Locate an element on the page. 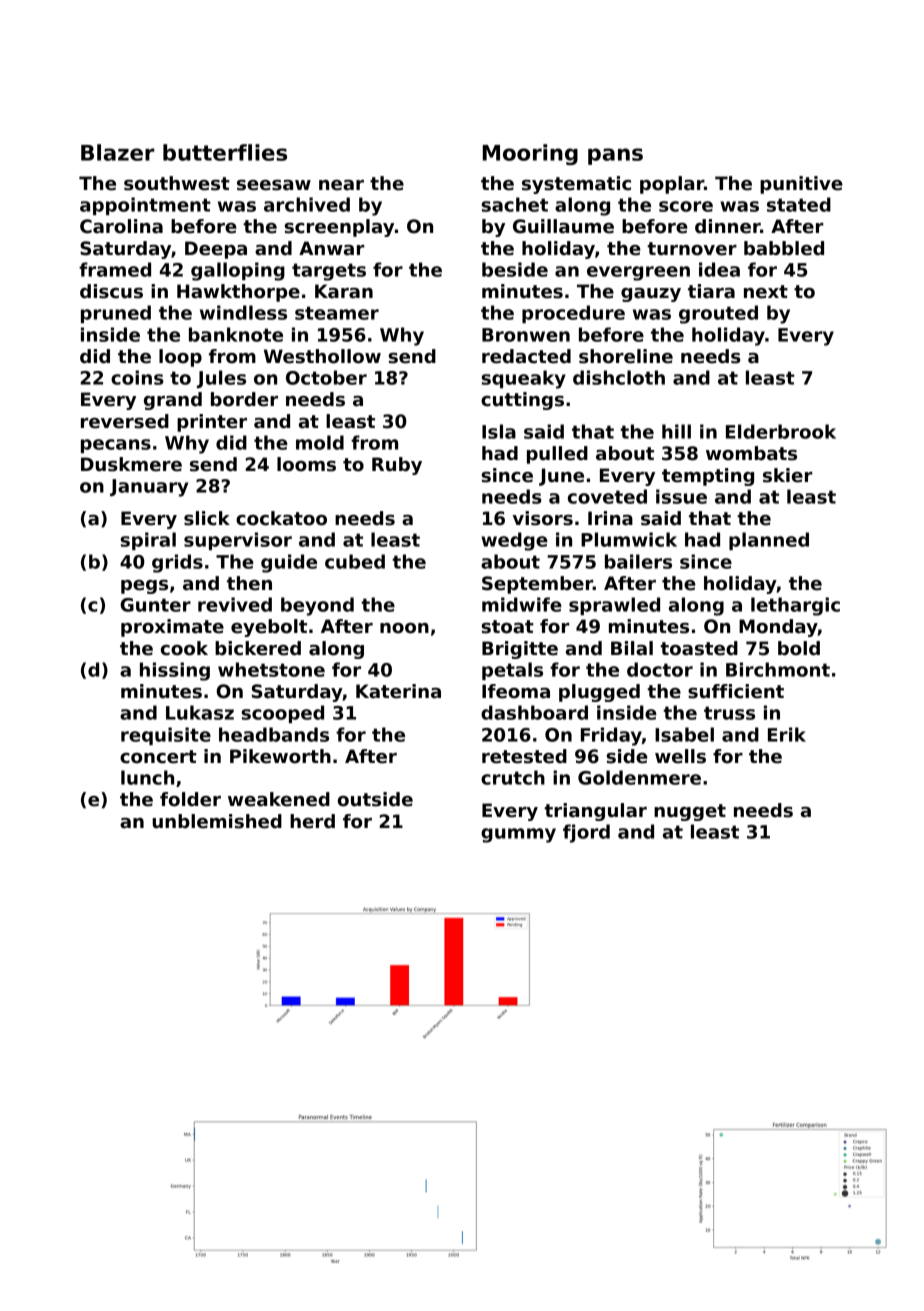 This page has height=1311, width=924. noon is located at coordinates (404, 628).
